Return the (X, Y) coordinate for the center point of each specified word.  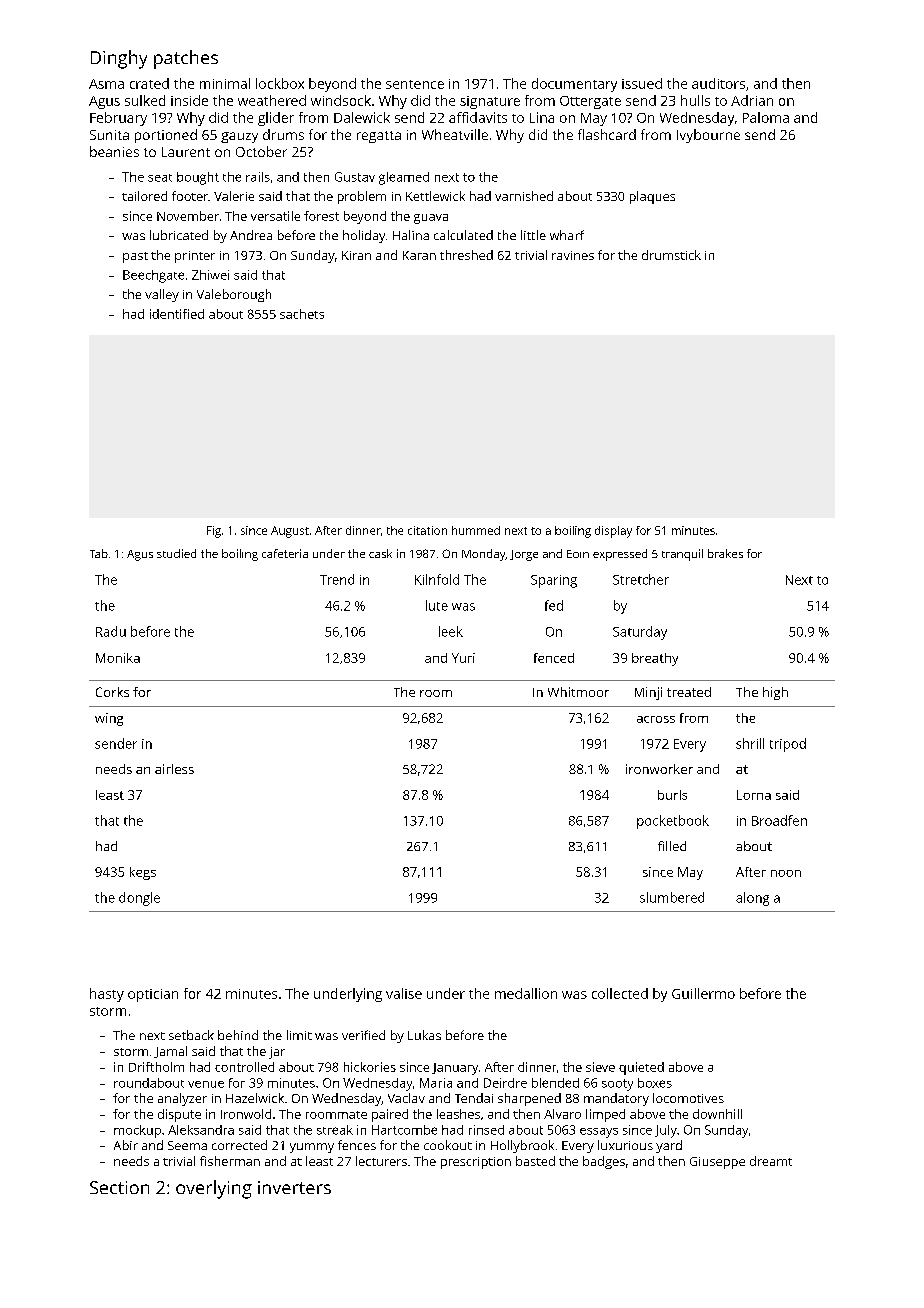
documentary (574, 85)
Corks (112, 692)
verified (363, 1035)
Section (119, 1187)
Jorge (524, 555)
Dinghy (119, 59)
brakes (725, 553)
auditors (718, 83)
